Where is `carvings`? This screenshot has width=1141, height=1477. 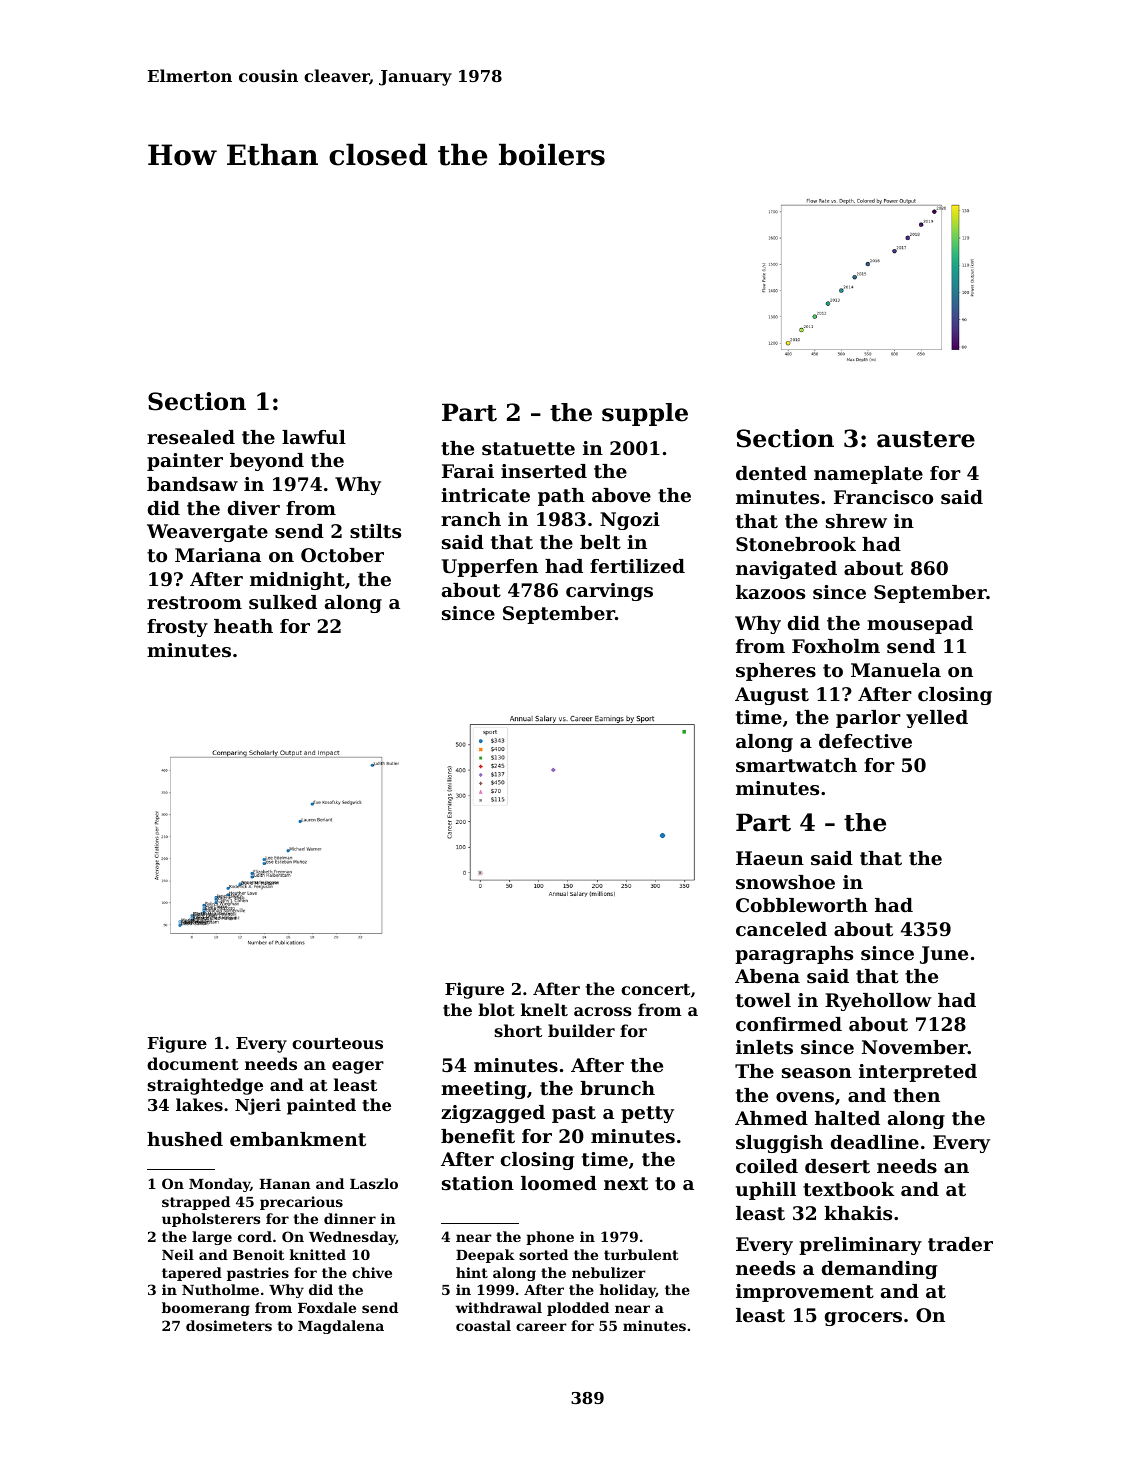 carvings is located at coordinates (609, 592).
